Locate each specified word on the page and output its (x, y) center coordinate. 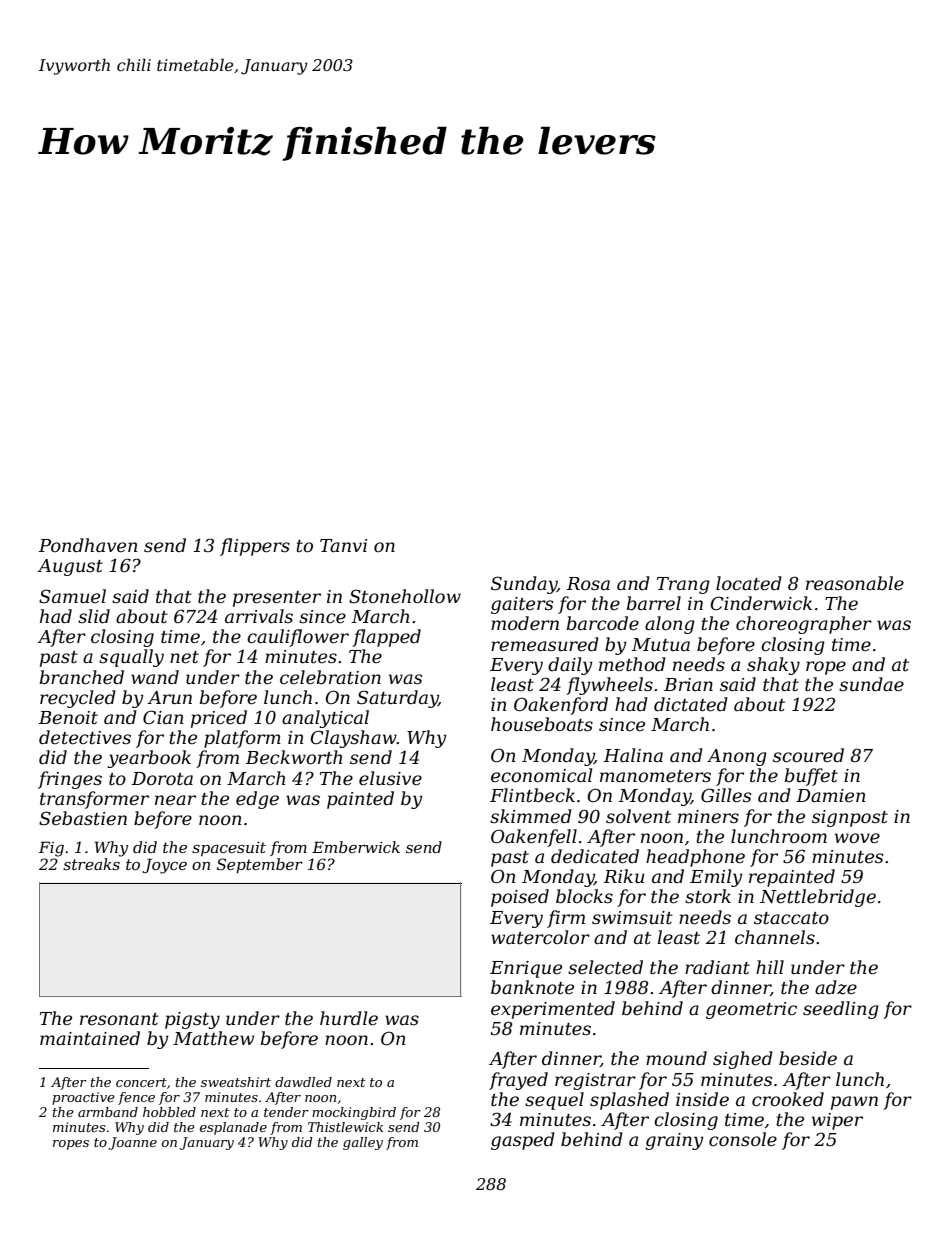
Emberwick (356, 847)
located (749, 583)
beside (808, 1058)
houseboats (542, 724)
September (260, 865)
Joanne (133, 1143)
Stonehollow (405, 596)
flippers (255, 547)
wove (857, 838)
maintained (90, 1038)
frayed (518, 1081)
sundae (871, 684)
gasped (523, 1141)
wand (155, 677)
